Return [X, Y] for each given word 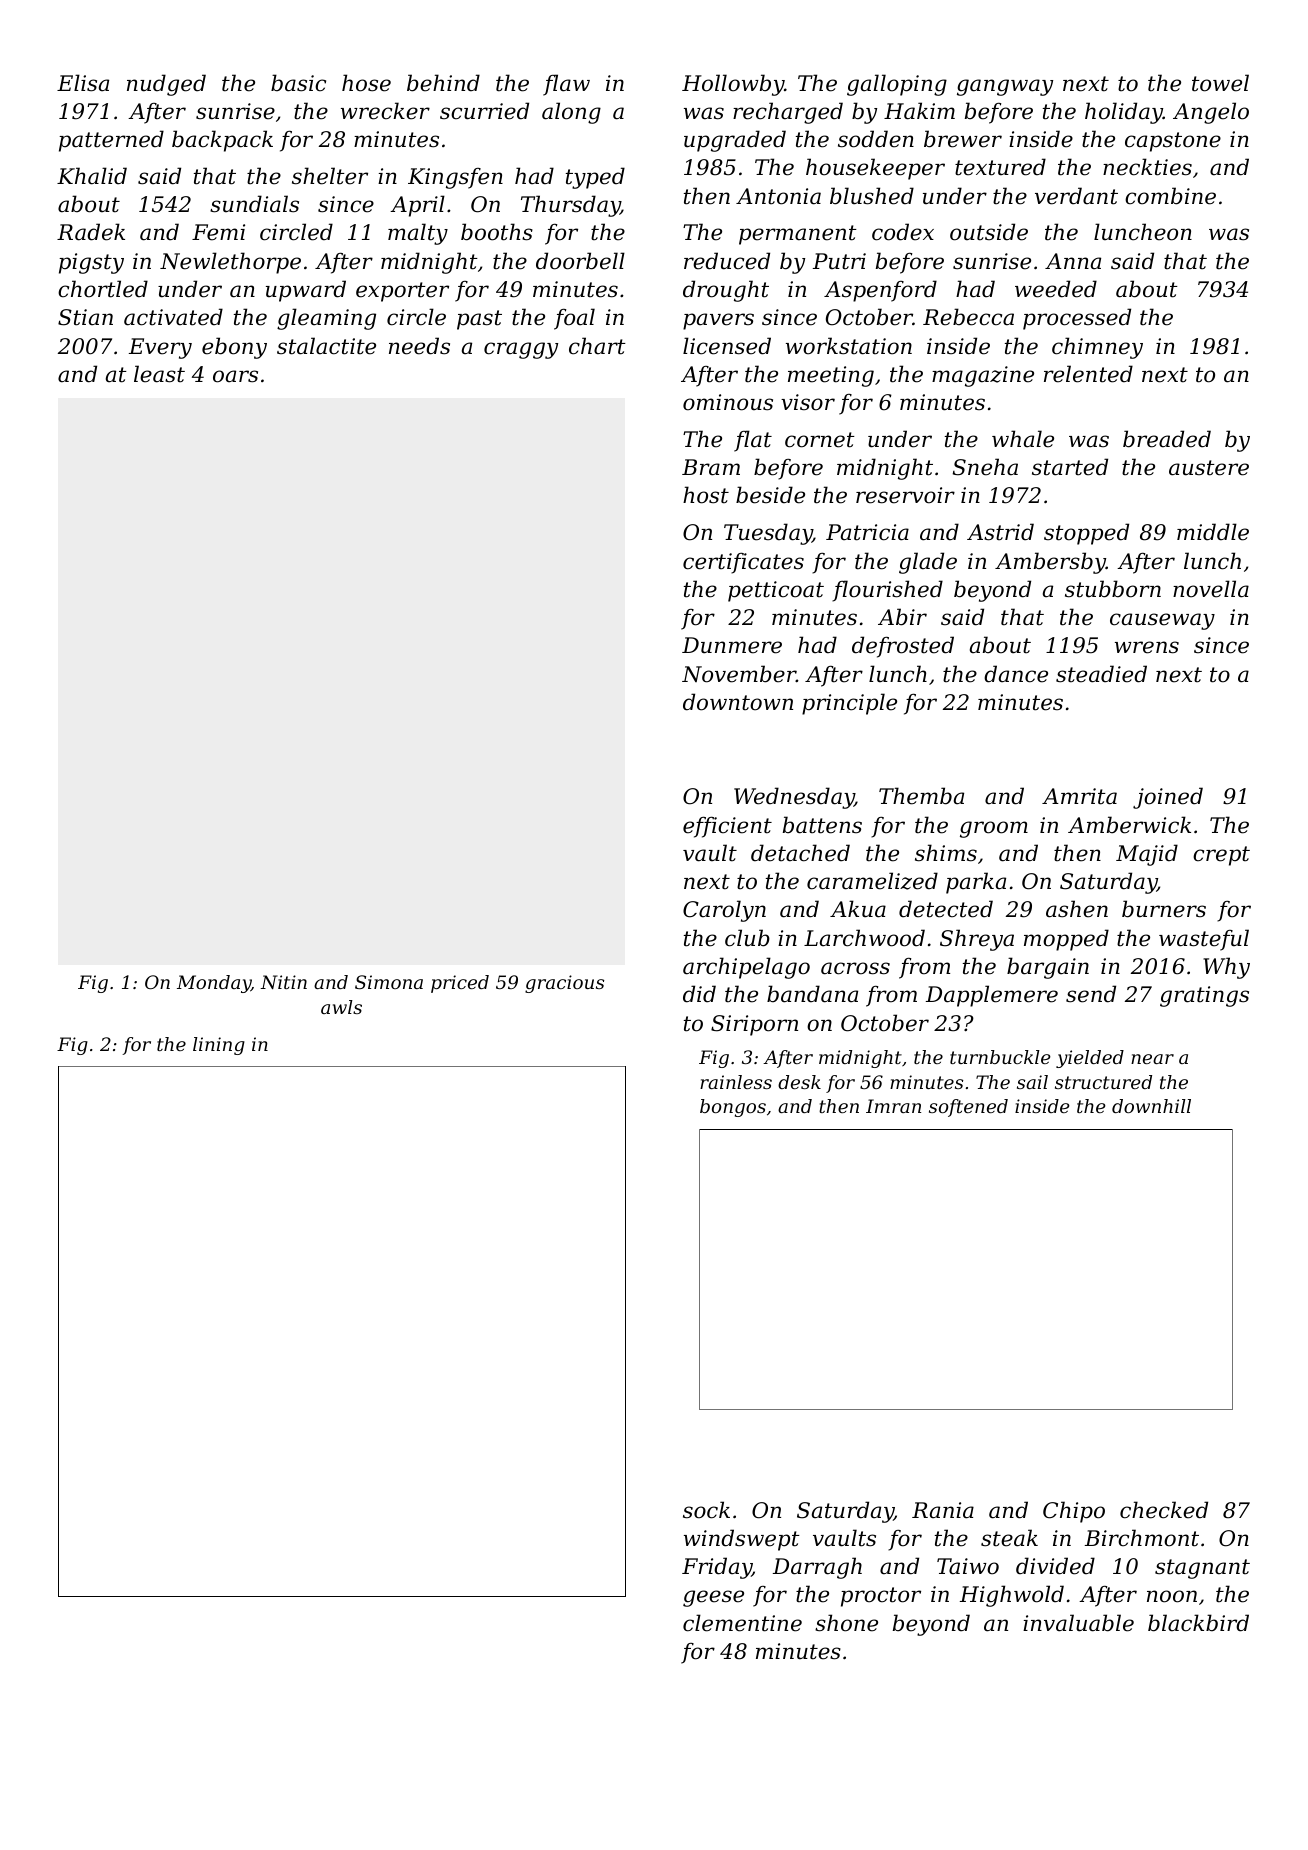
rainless [736, 1082]
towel [1220, 83]
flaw [566, 85]
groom [994, 829]
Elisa [83, 83]
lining [219, 1046]
